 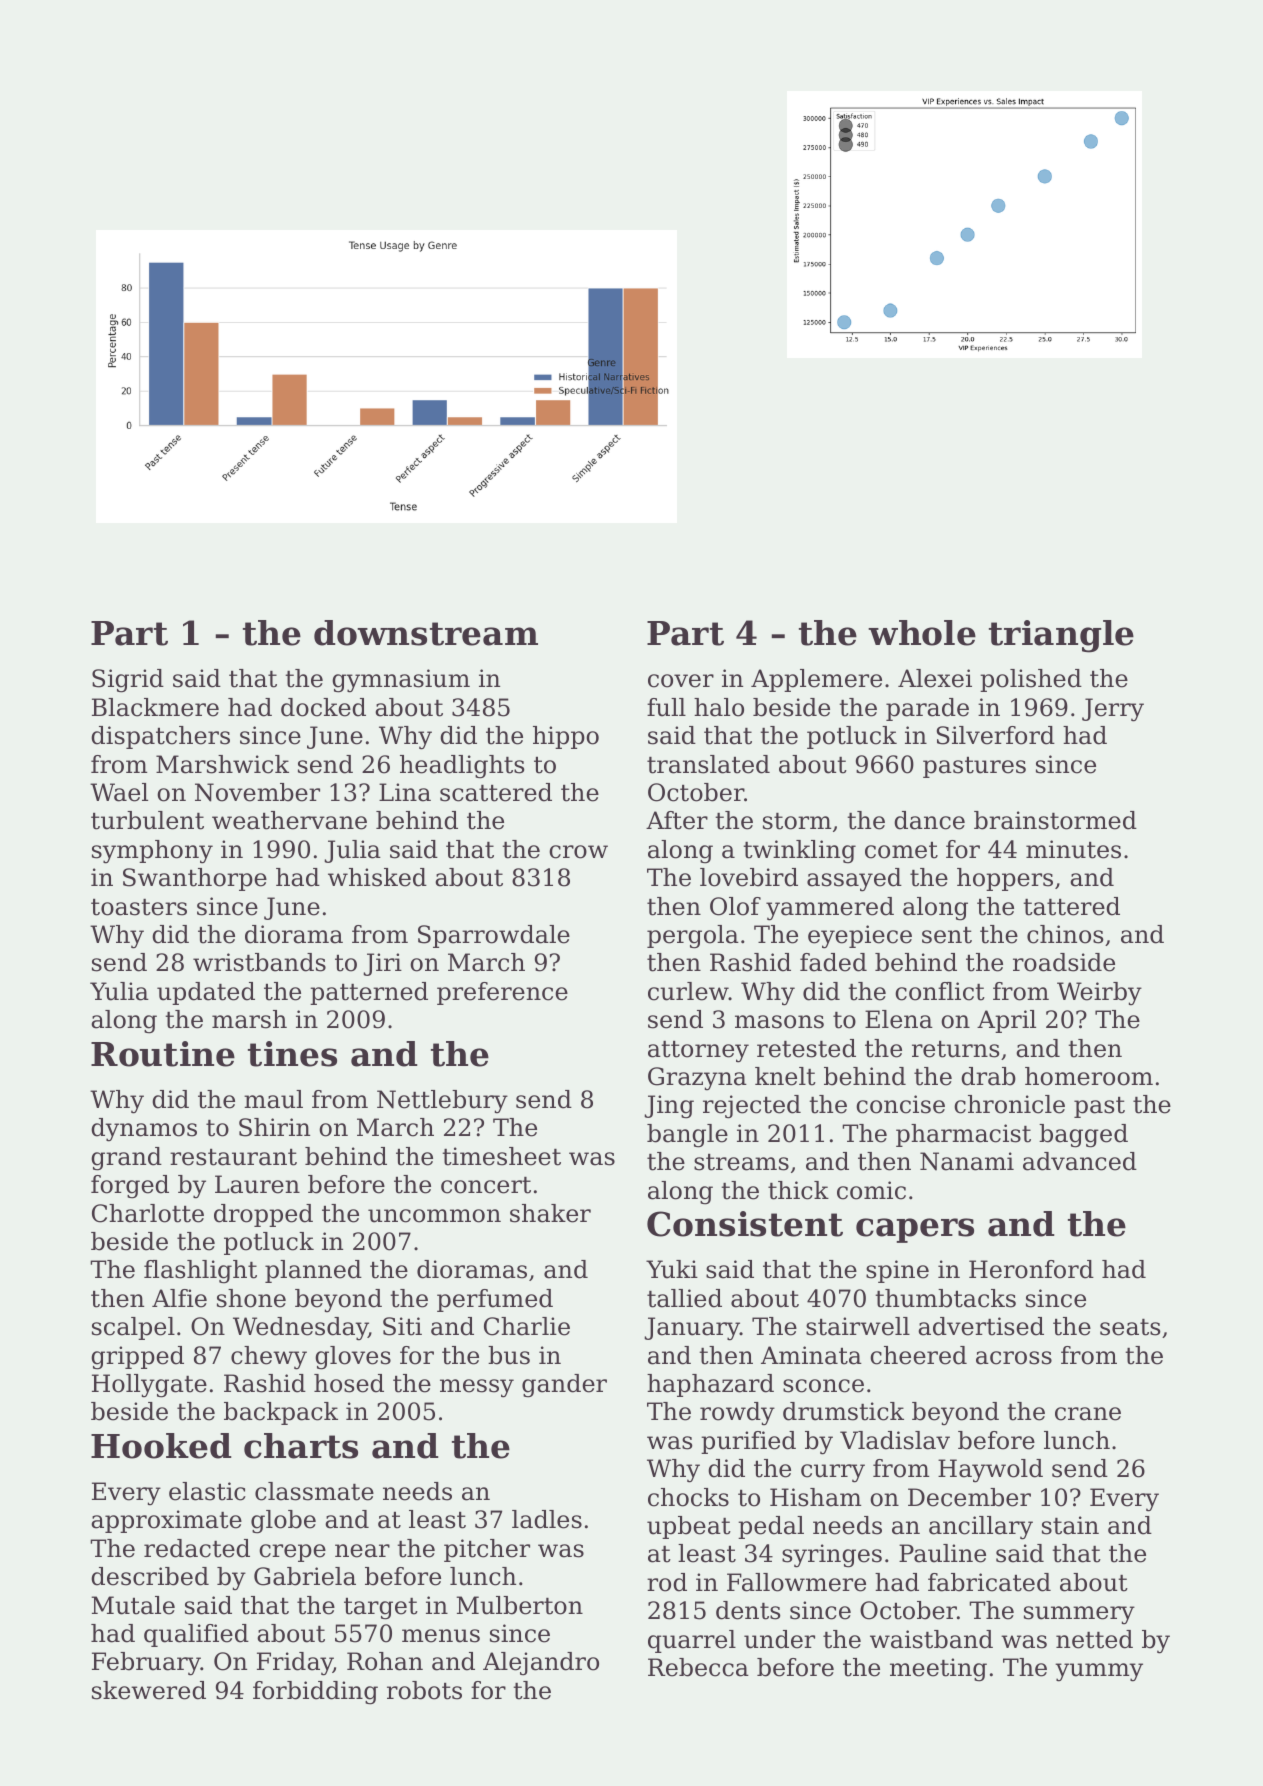 What do you see at coordinates (1064, 962) in the page?
I see `roadside` at bounding box center [1064, 962].
